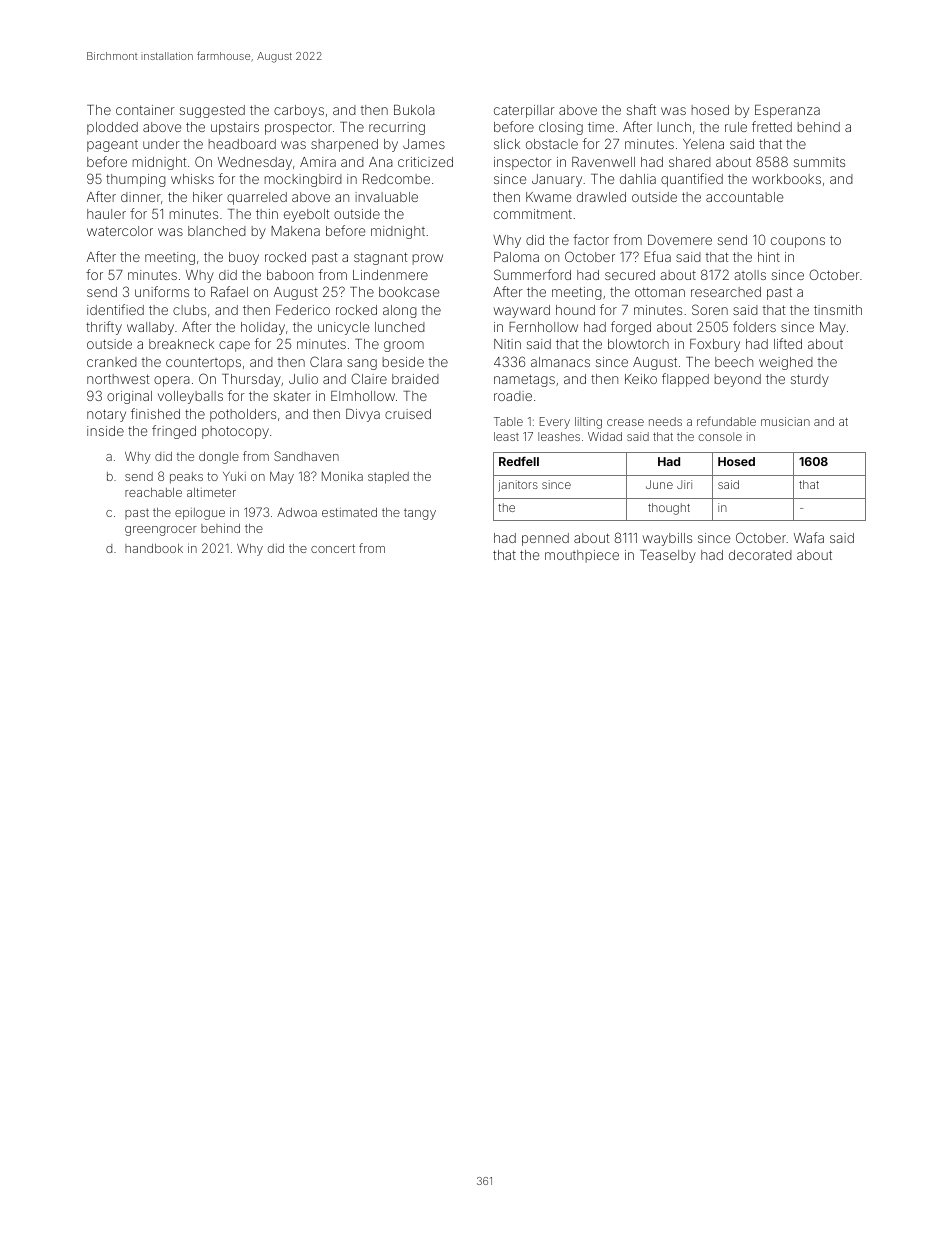 This image has height=1233, width=952. I want to click on Bukola, so click(414, 110).
